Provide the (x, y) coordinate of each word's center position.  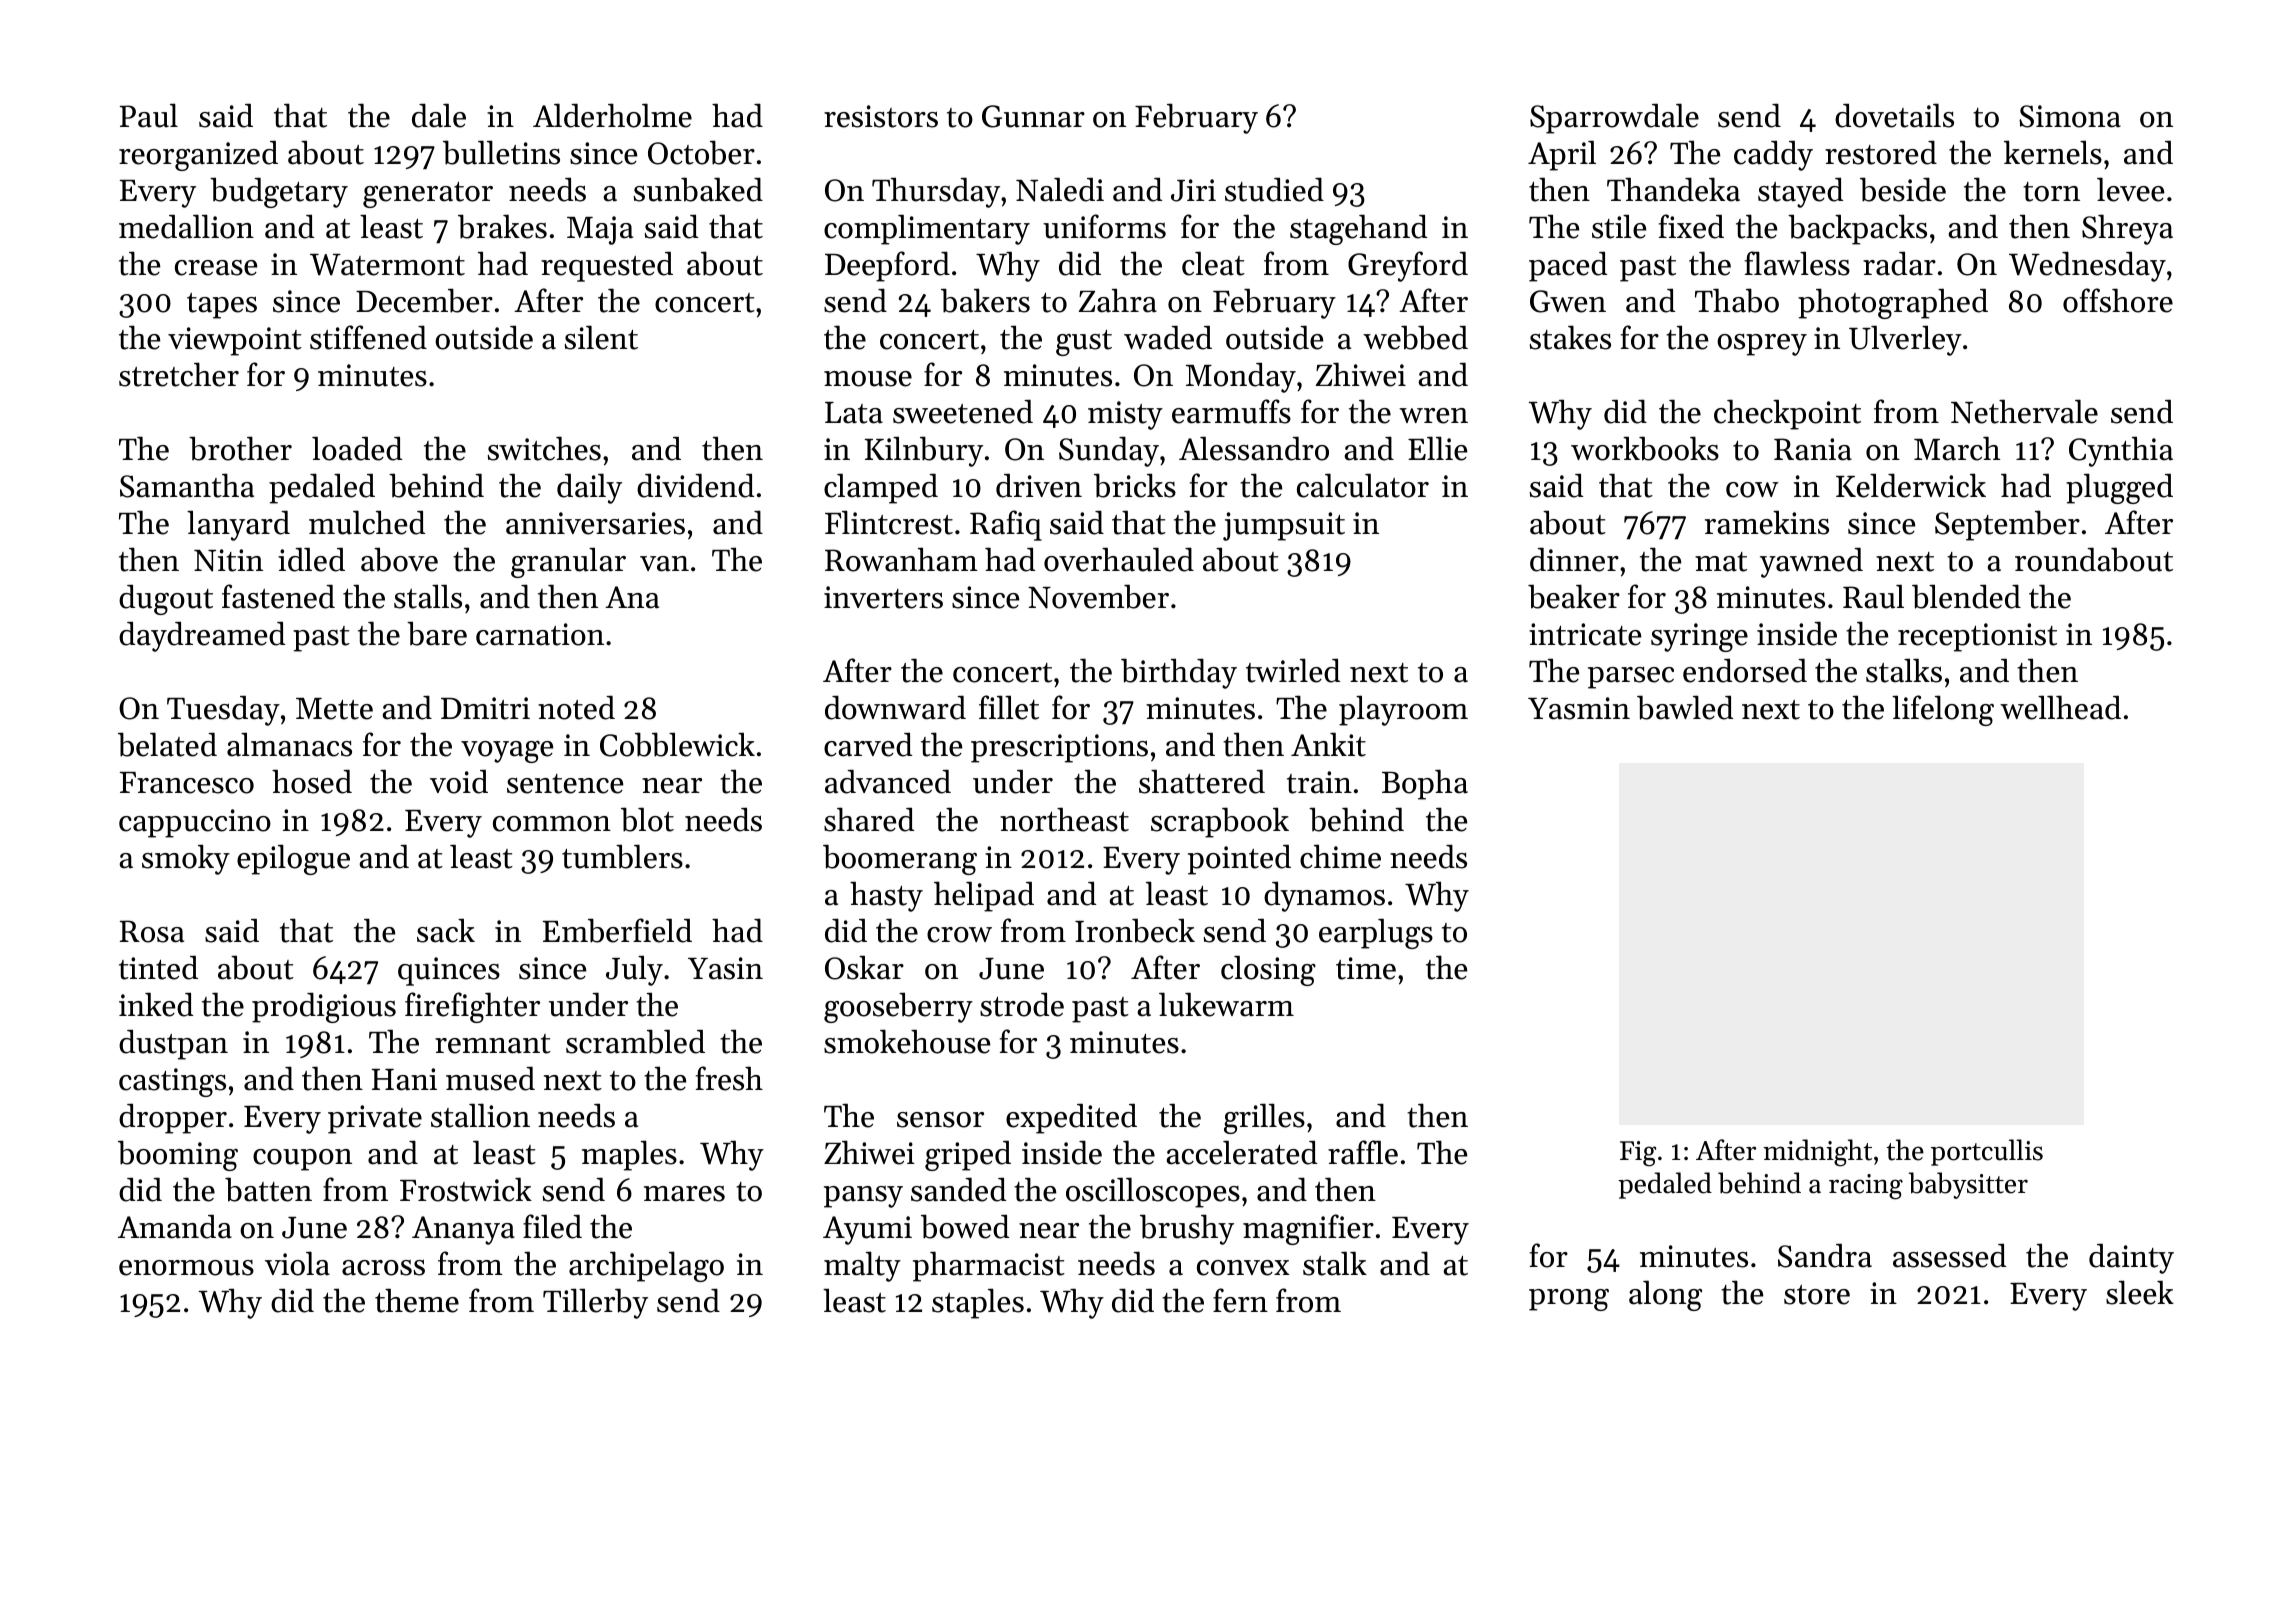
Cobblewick (677, 744)
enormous (186, 1268)
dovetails (1894, 115)
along (1665, 1295)
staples (978, 1303)
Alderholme (612, 115)
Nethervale (2024, 411)
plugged (2119, 488)
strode (1022, 1004)
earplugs (1376, 933)
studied (1274, 189)
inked (156, 1004)
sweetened (963, 411)
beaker (1574, 596)
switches (544, 448)
